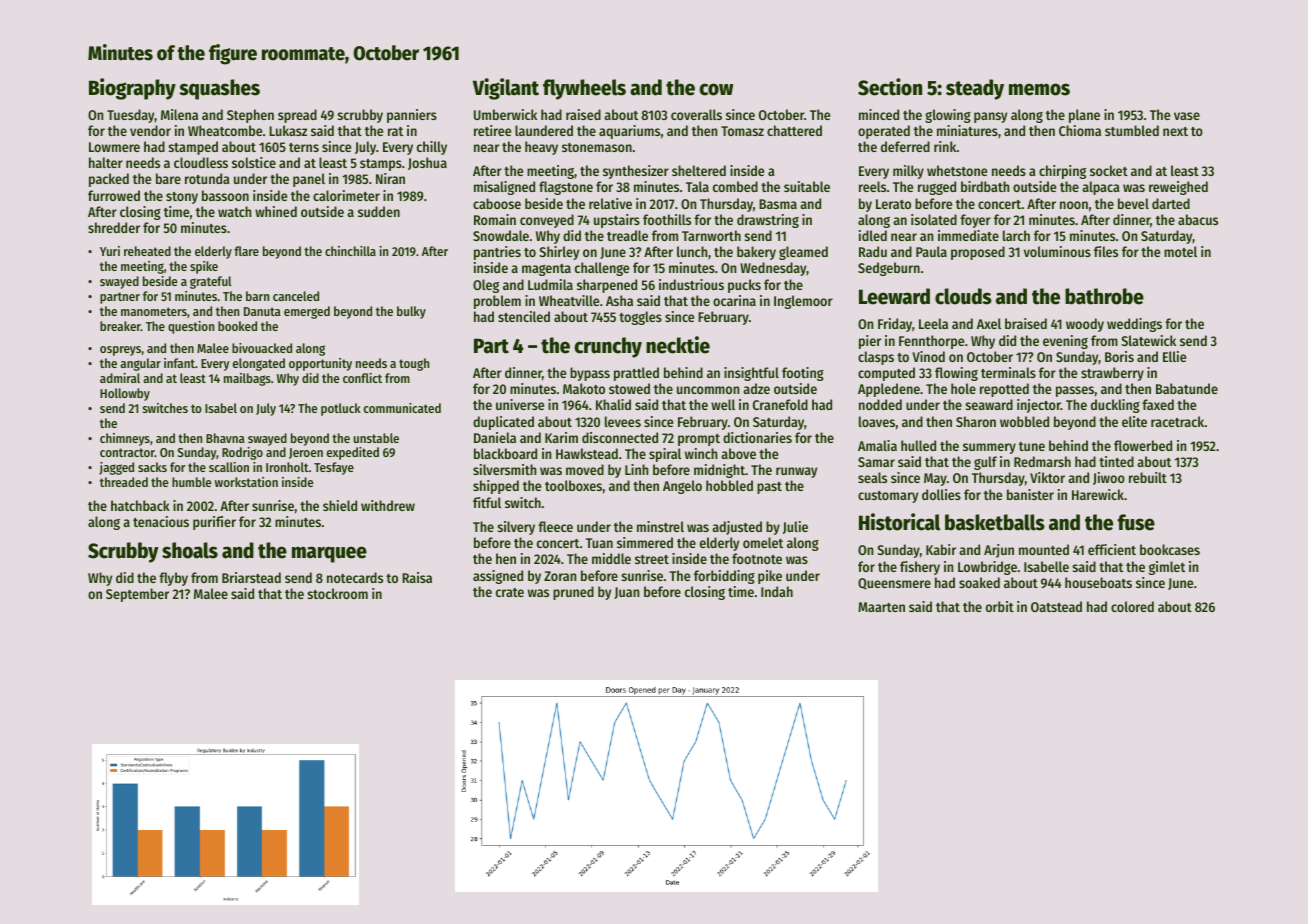  What do you see at coordinates (190, 550) in the page?
I see `shoals` at bounding box center [190, 550].
